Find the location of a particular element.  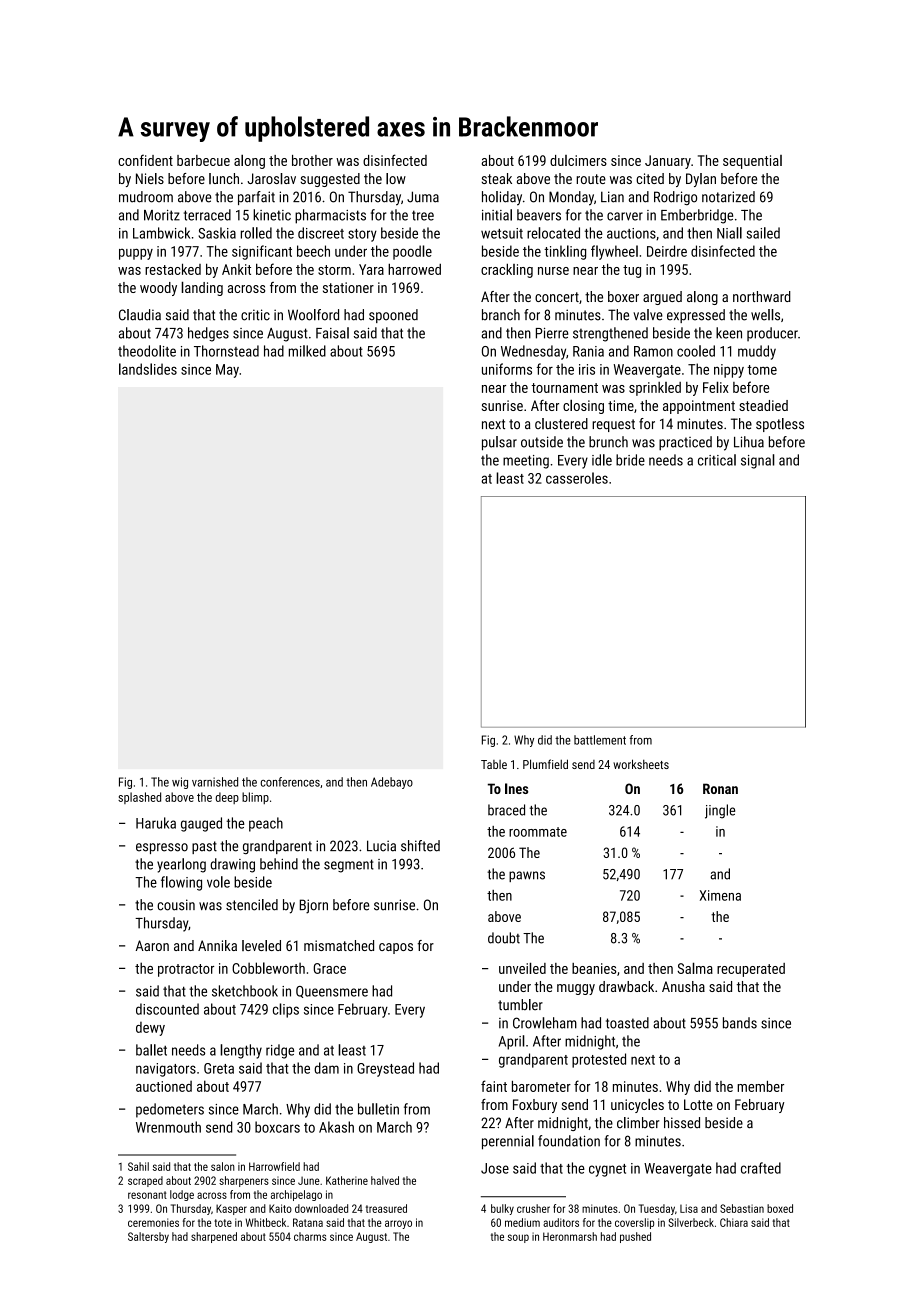

Plumfield is located at coordinates (545, 764).
